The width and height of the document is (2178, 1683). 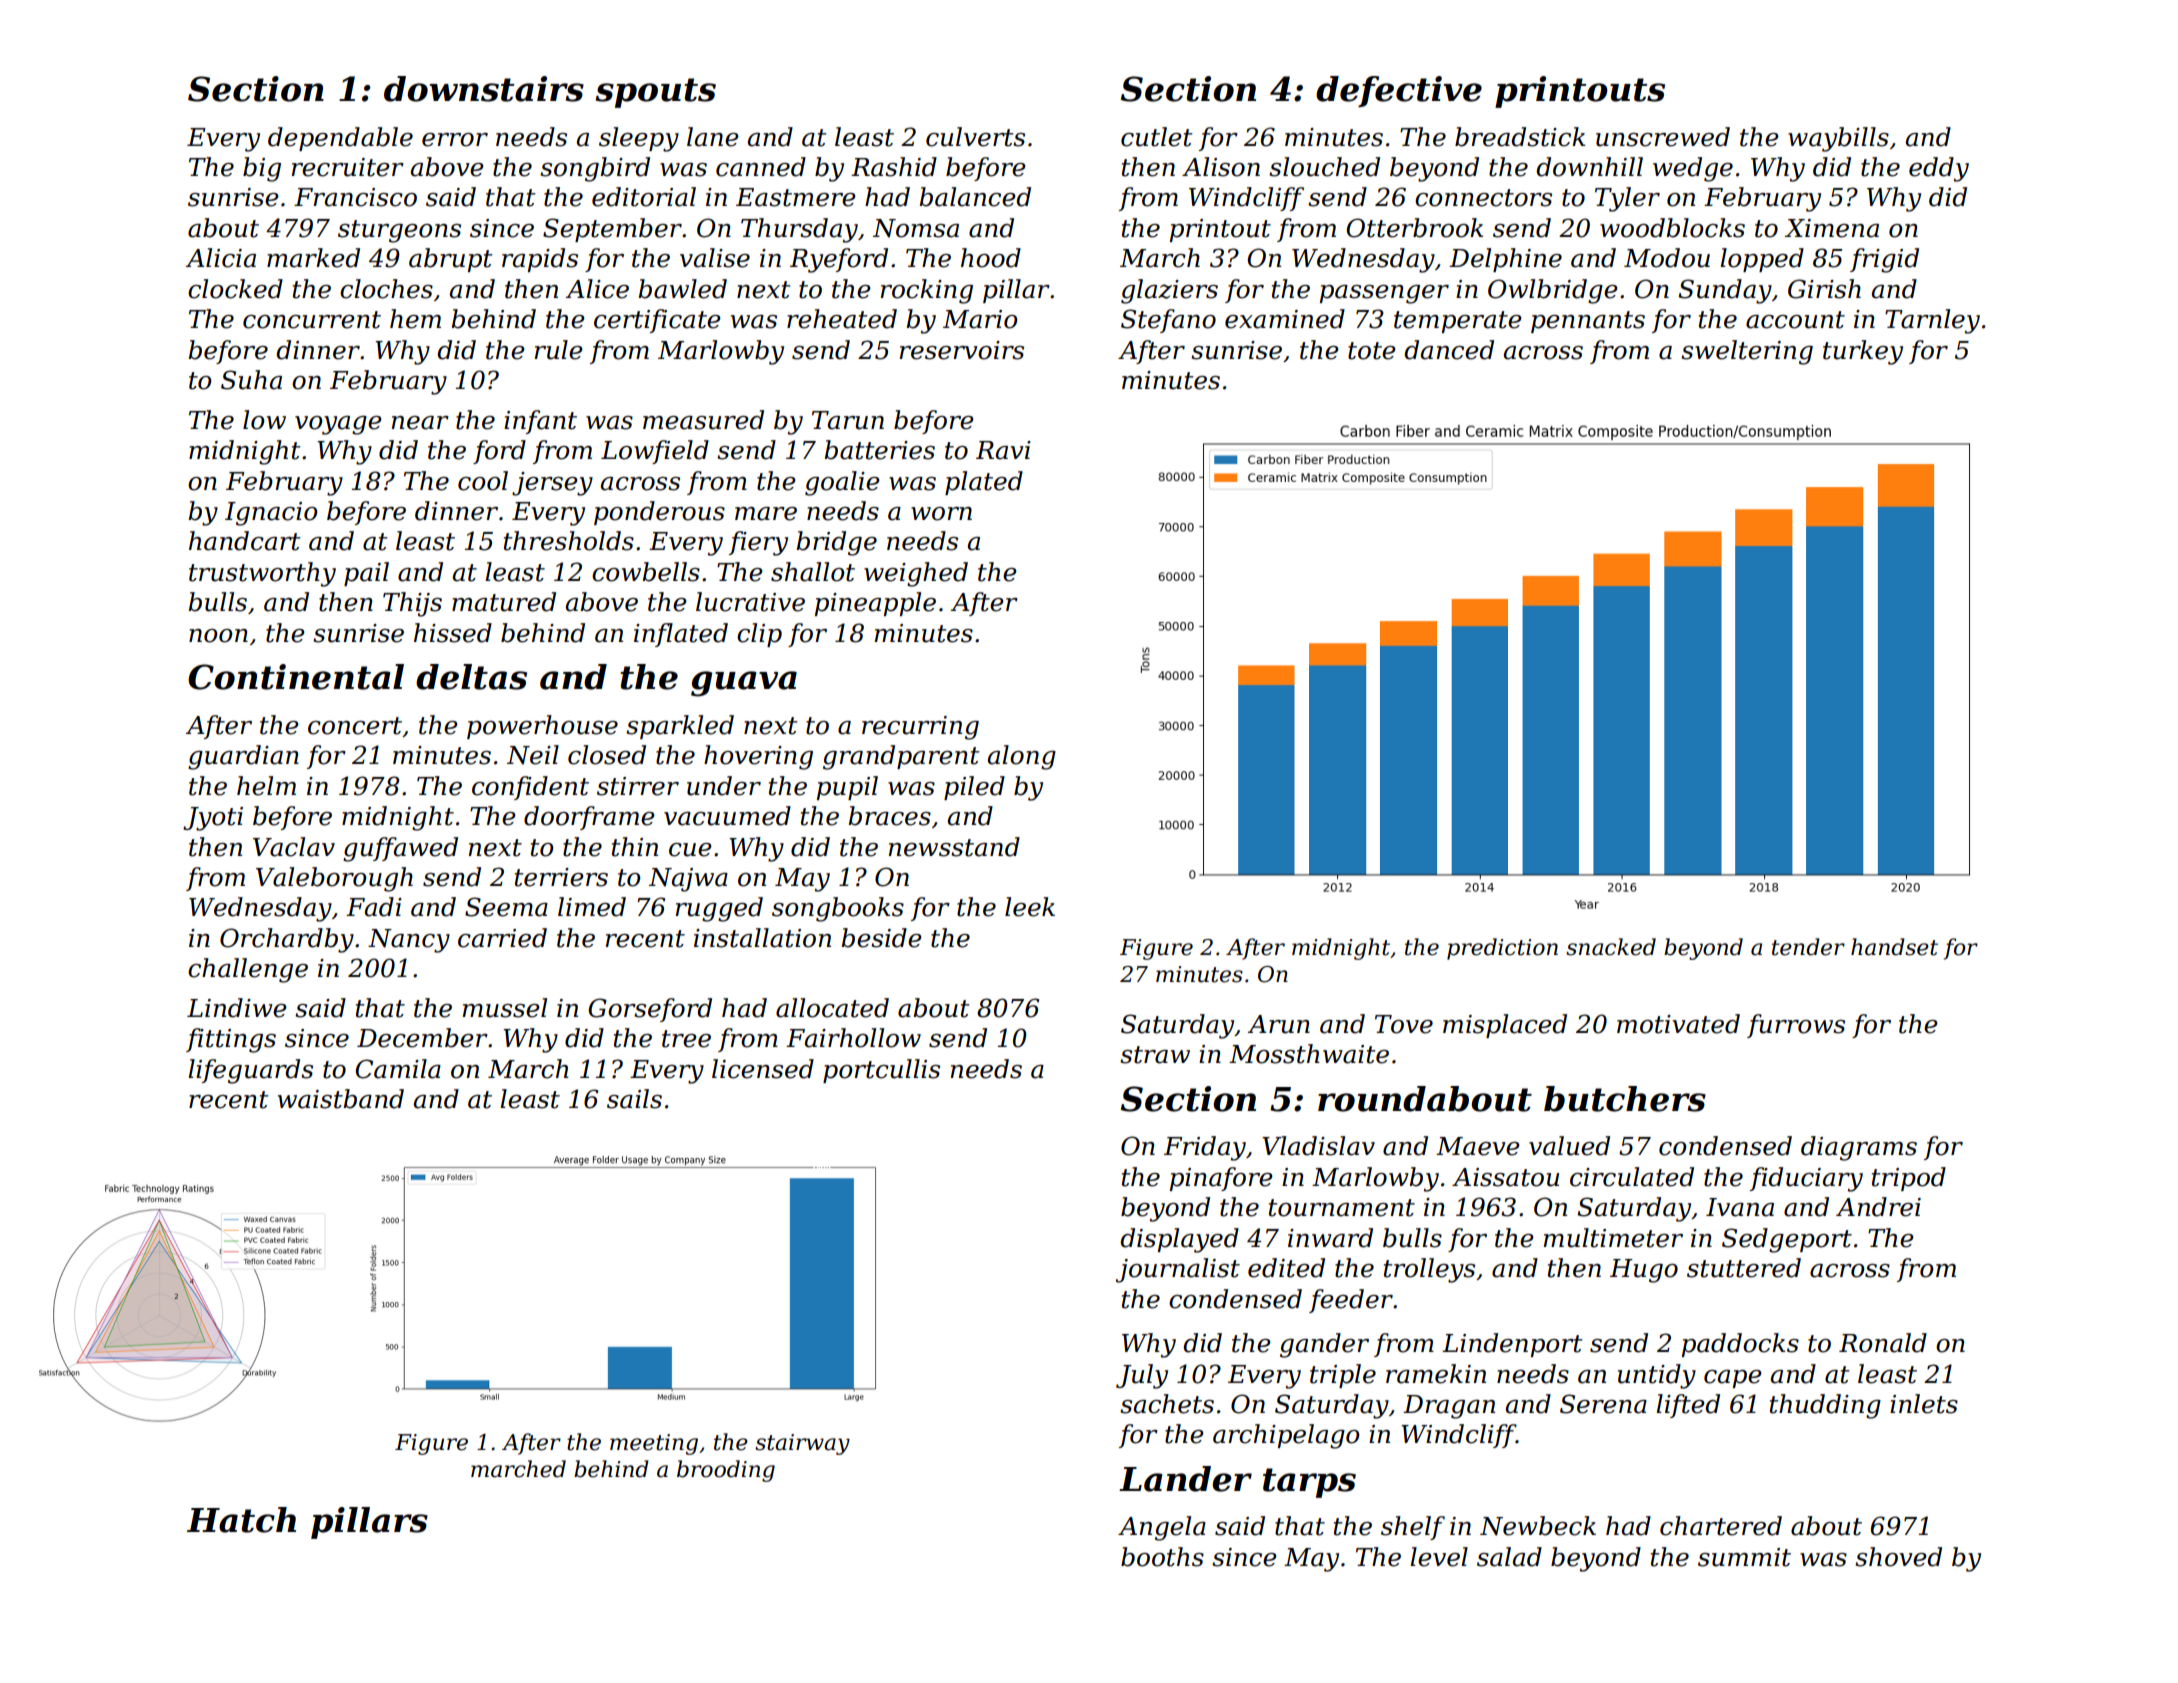 What do you see at coordinates (1157, 137) in the document?
I see `cutlet` at bounding box center [1157, 137].
